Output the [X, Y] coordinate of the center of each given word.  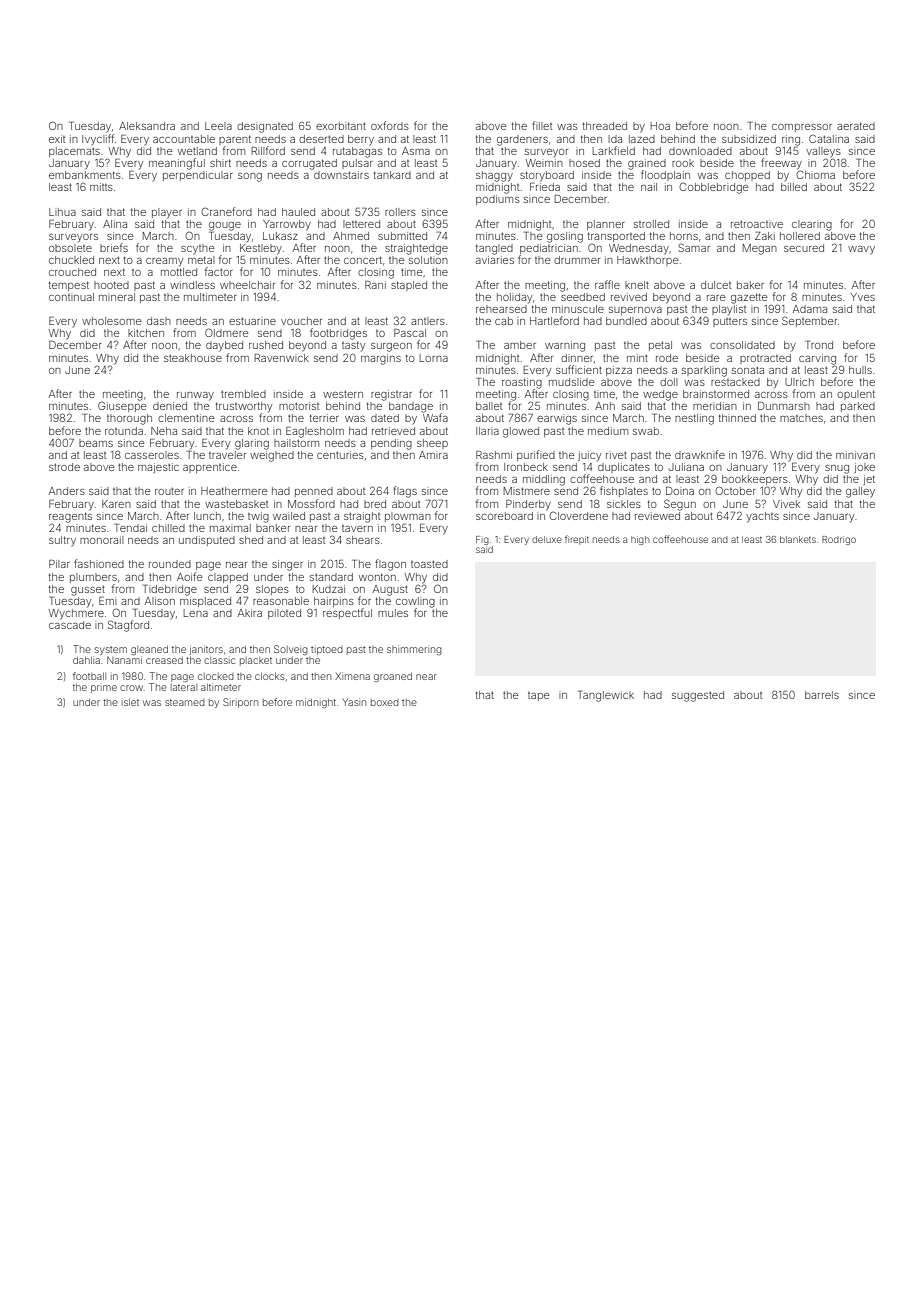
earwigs [557, 420]
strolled [651, 224]
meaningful [177, 164]
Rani [375, 285]
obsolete [70, 248]
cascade [70, 625]
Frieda [545, 187]
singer [287, 565]
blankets [798, 539]
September [809, 321]
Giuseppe [122, 406]
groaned [393, 677]
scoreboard [504, 516]
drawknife [700, 454]
